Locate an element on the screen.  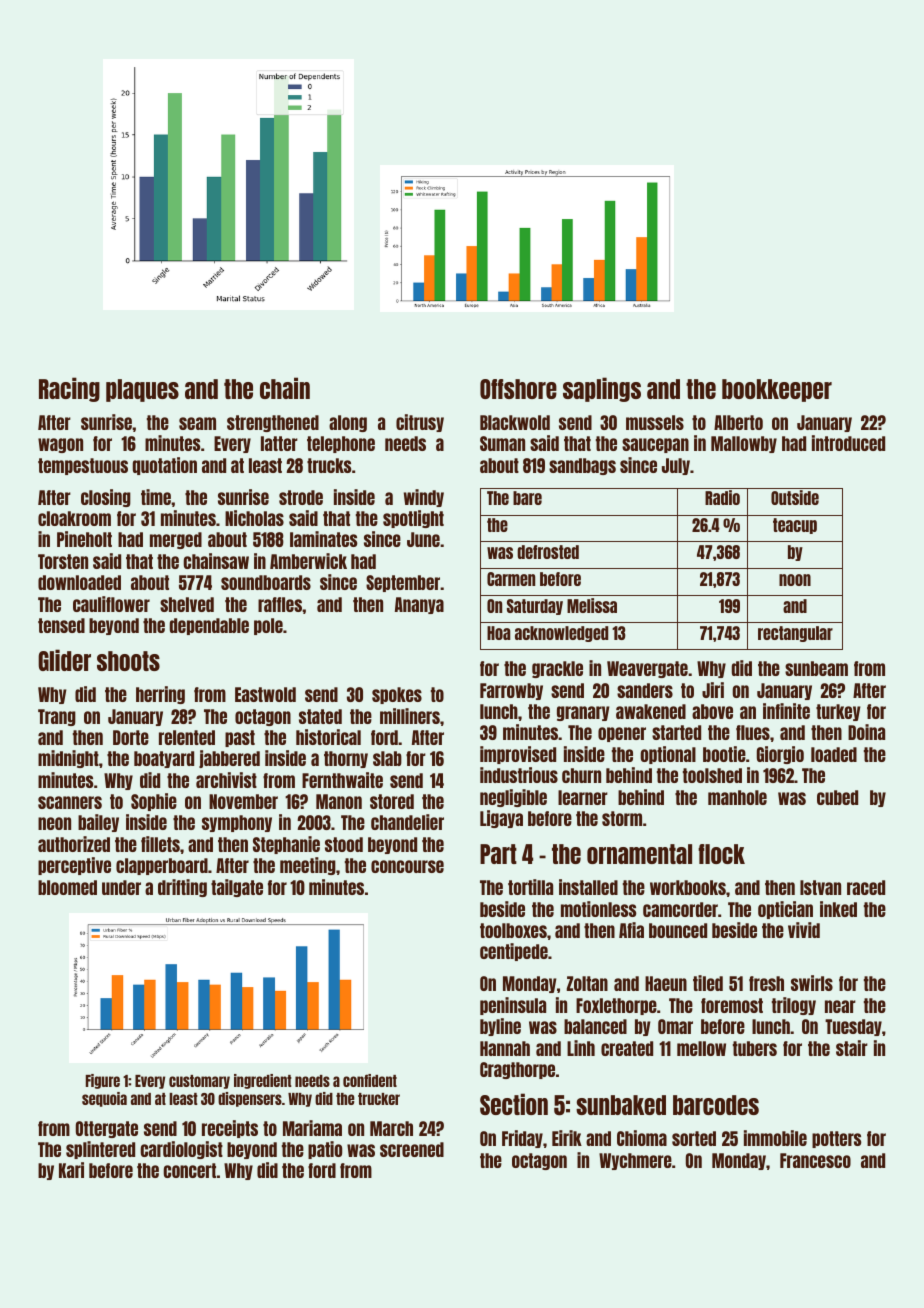
quotation is located at coordinates (165, 466).
